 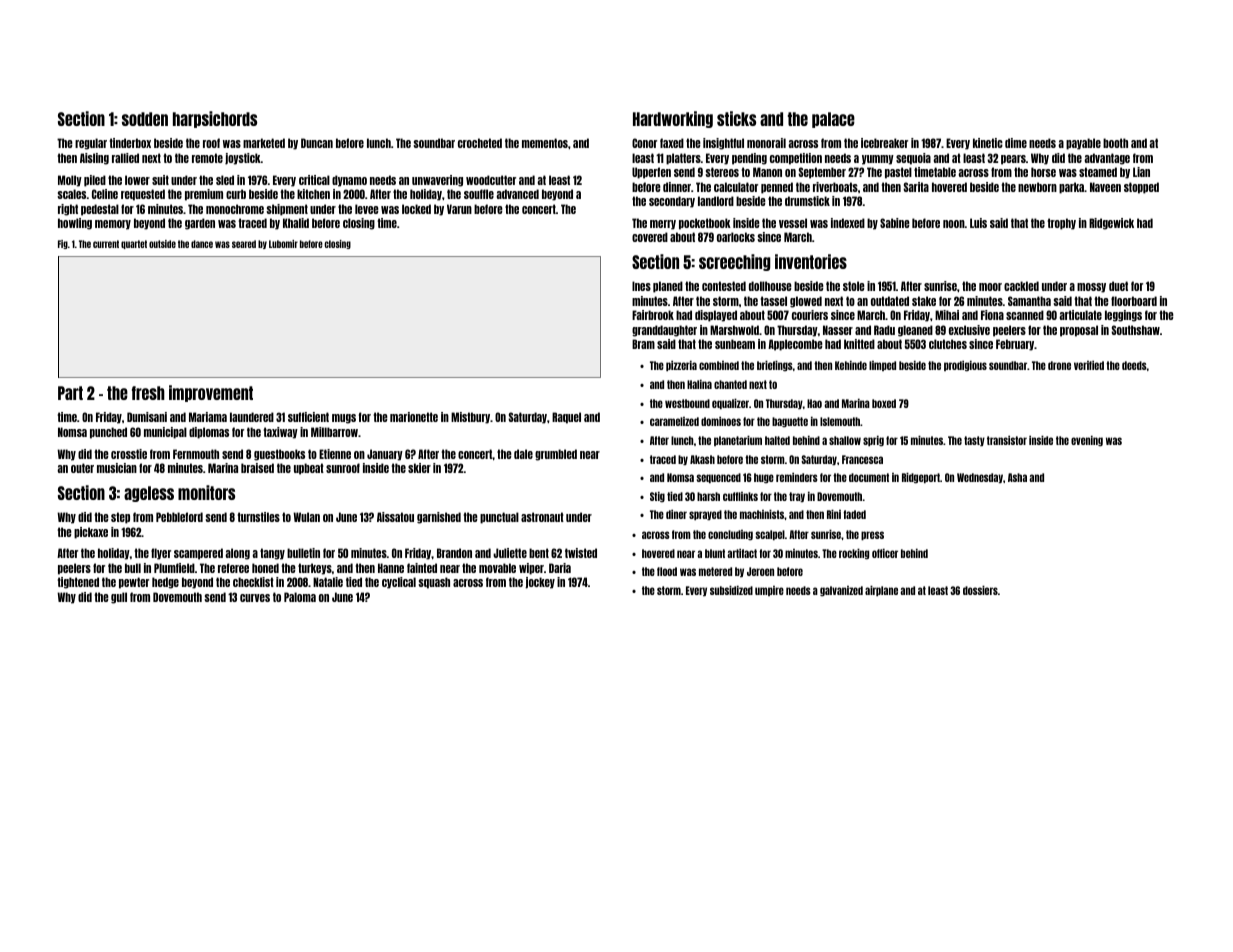 I want to click on Hardworking, so click(x=673, y=119).
